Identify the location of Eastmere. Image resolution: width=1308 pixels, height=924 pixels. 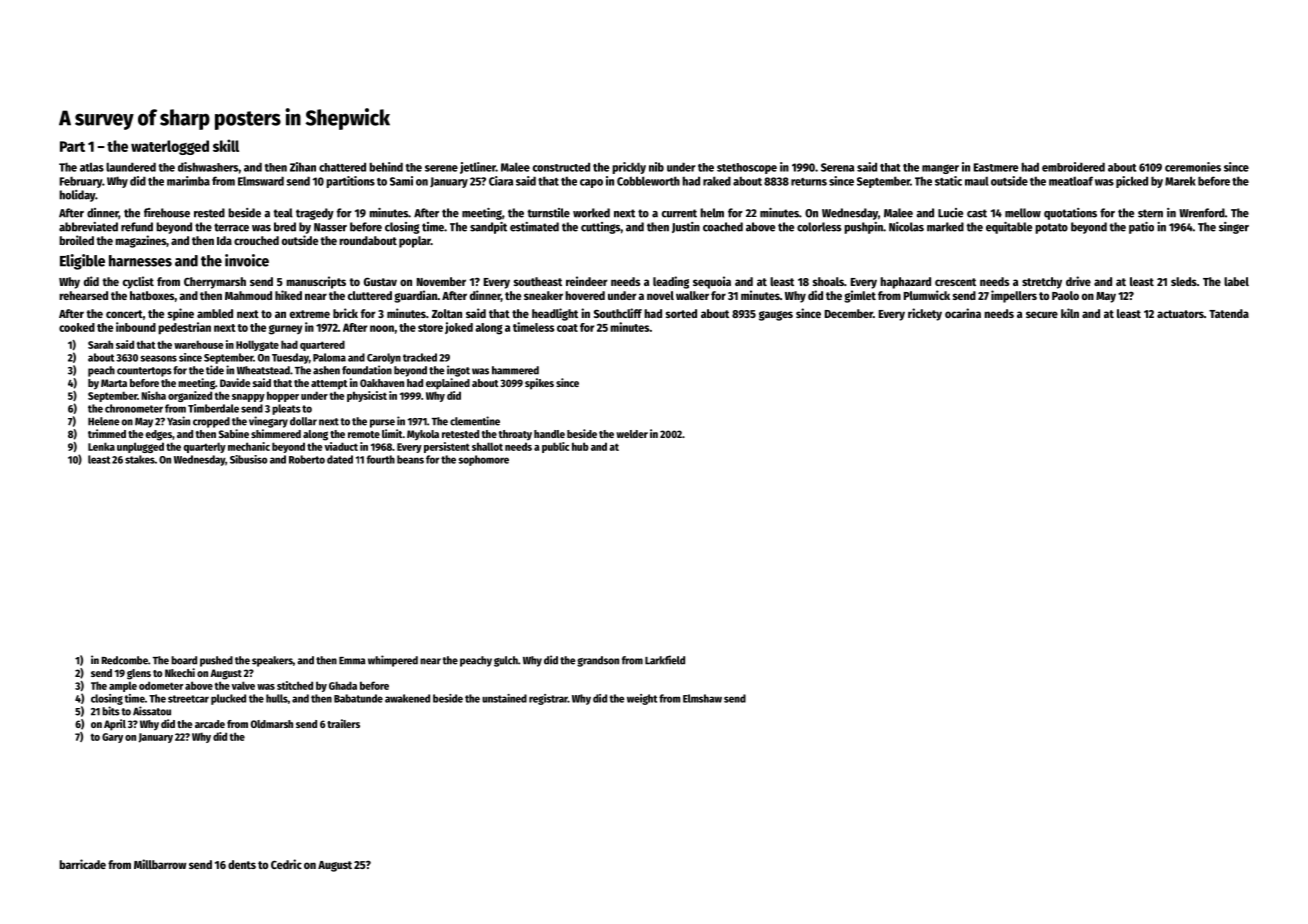
(996, 167).
